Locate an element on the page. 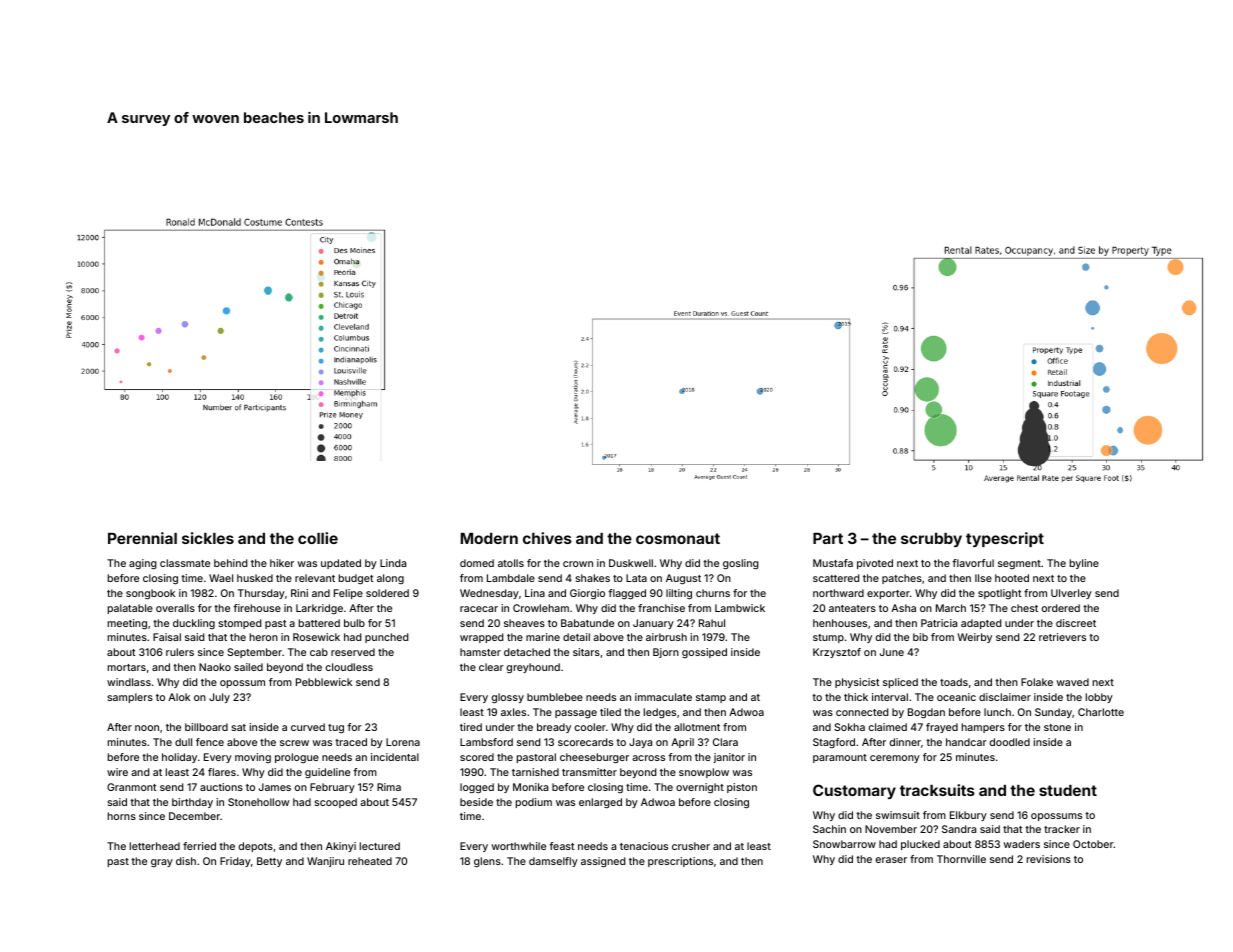 The image size is (1233, 952). Modern is located at coordinates (489, 538).
